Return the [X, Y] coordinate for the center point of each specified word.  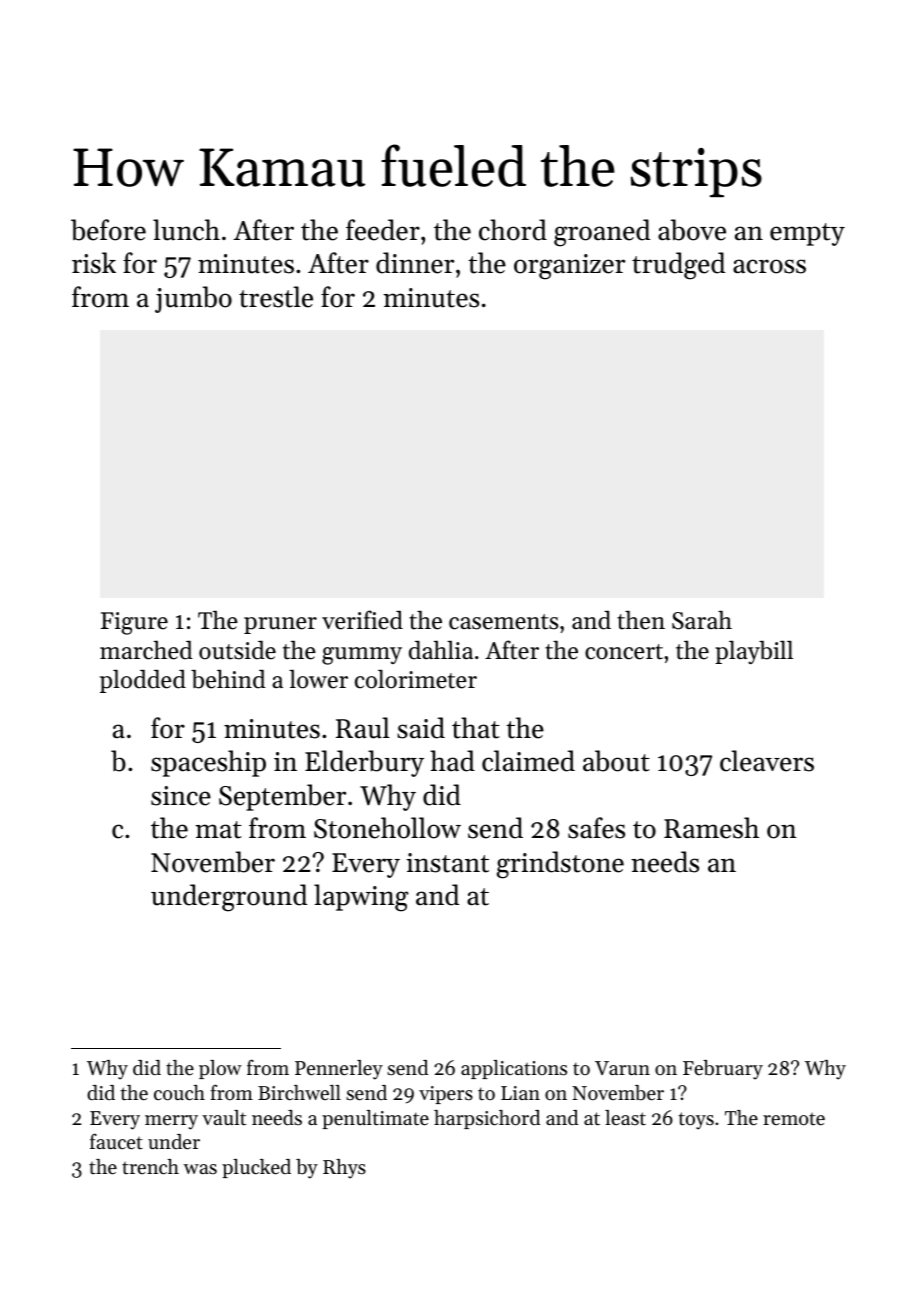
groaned [602, 233]
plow [220, 1069]
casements [504, 622]
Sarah [702, 620]
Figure [134, 623]
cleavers [767, 761]
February [723, 1070]
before [108, 230]
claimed [528, 761]
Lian [520, 1093]
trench [150, 1167]
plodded [143, 681]
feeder [383, 230]
